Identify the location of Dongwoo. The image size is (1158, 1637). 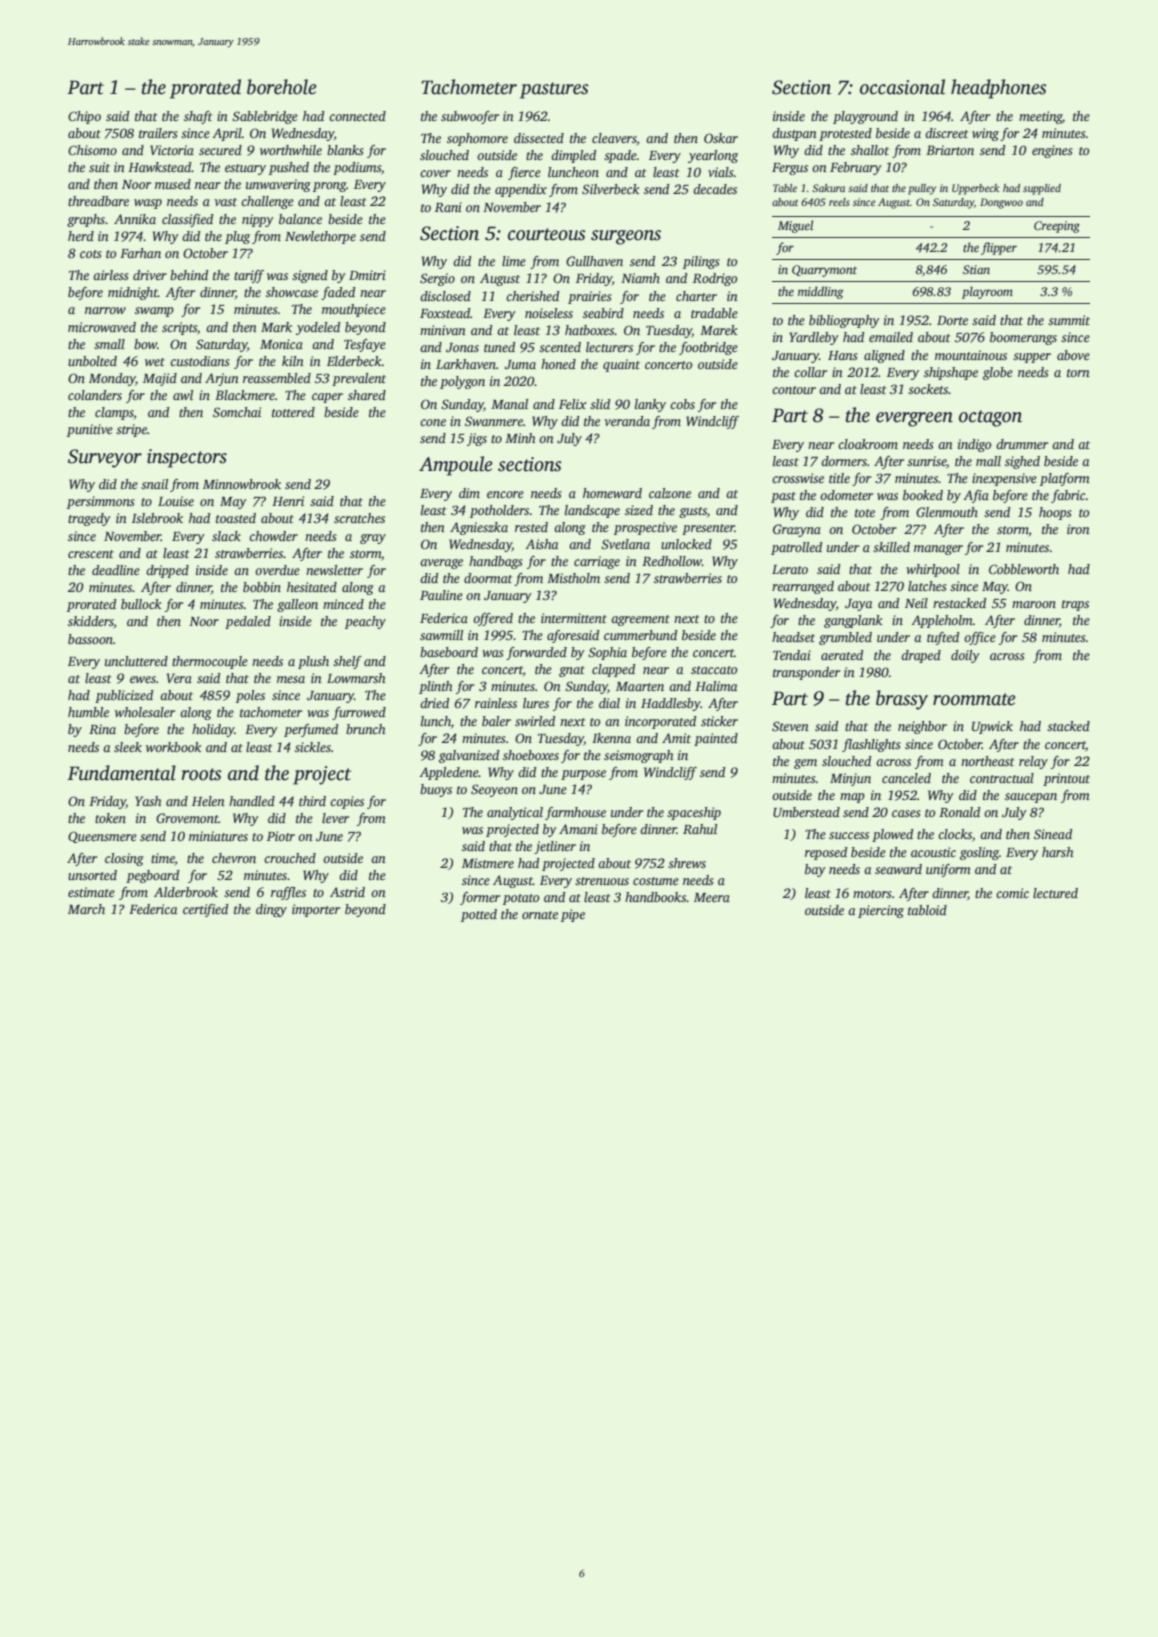
(1001, 203).
